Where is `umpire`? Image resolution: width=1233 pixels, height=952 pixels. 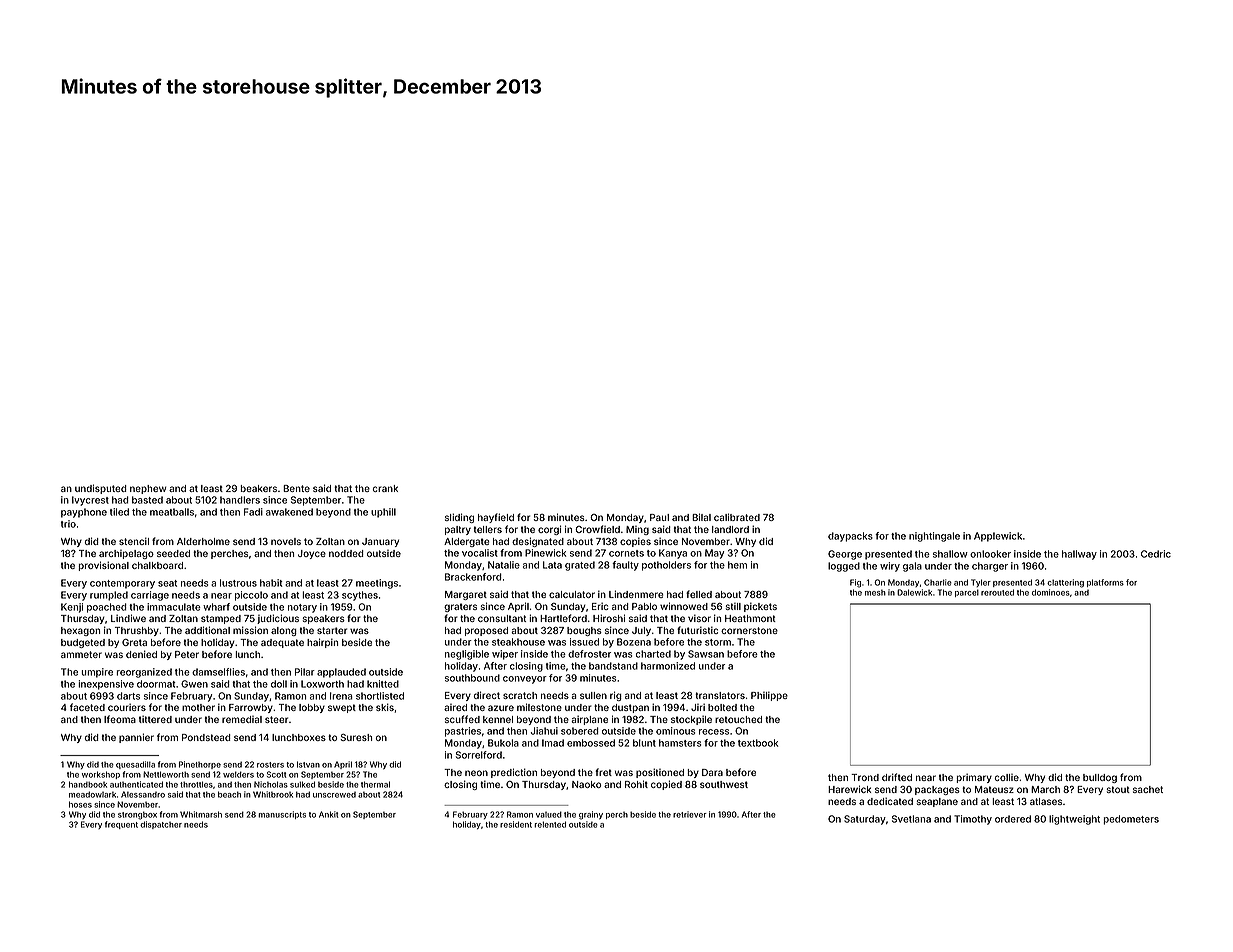 umpire is located at coordinates (97, 673).
